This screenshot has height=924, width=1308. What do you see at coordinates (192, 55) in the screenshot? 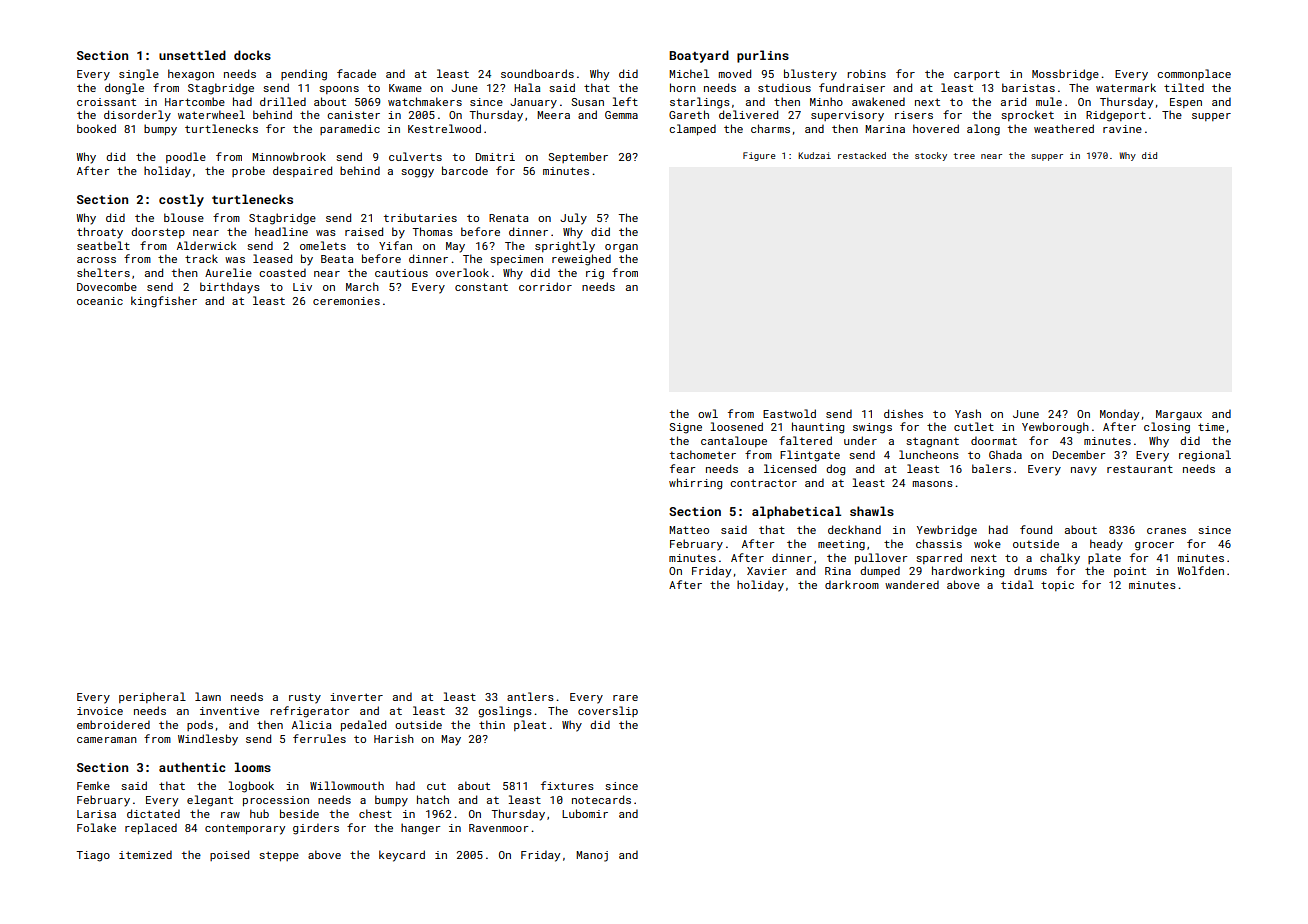
I see `unsettled` at bounding box center [192, 55].
